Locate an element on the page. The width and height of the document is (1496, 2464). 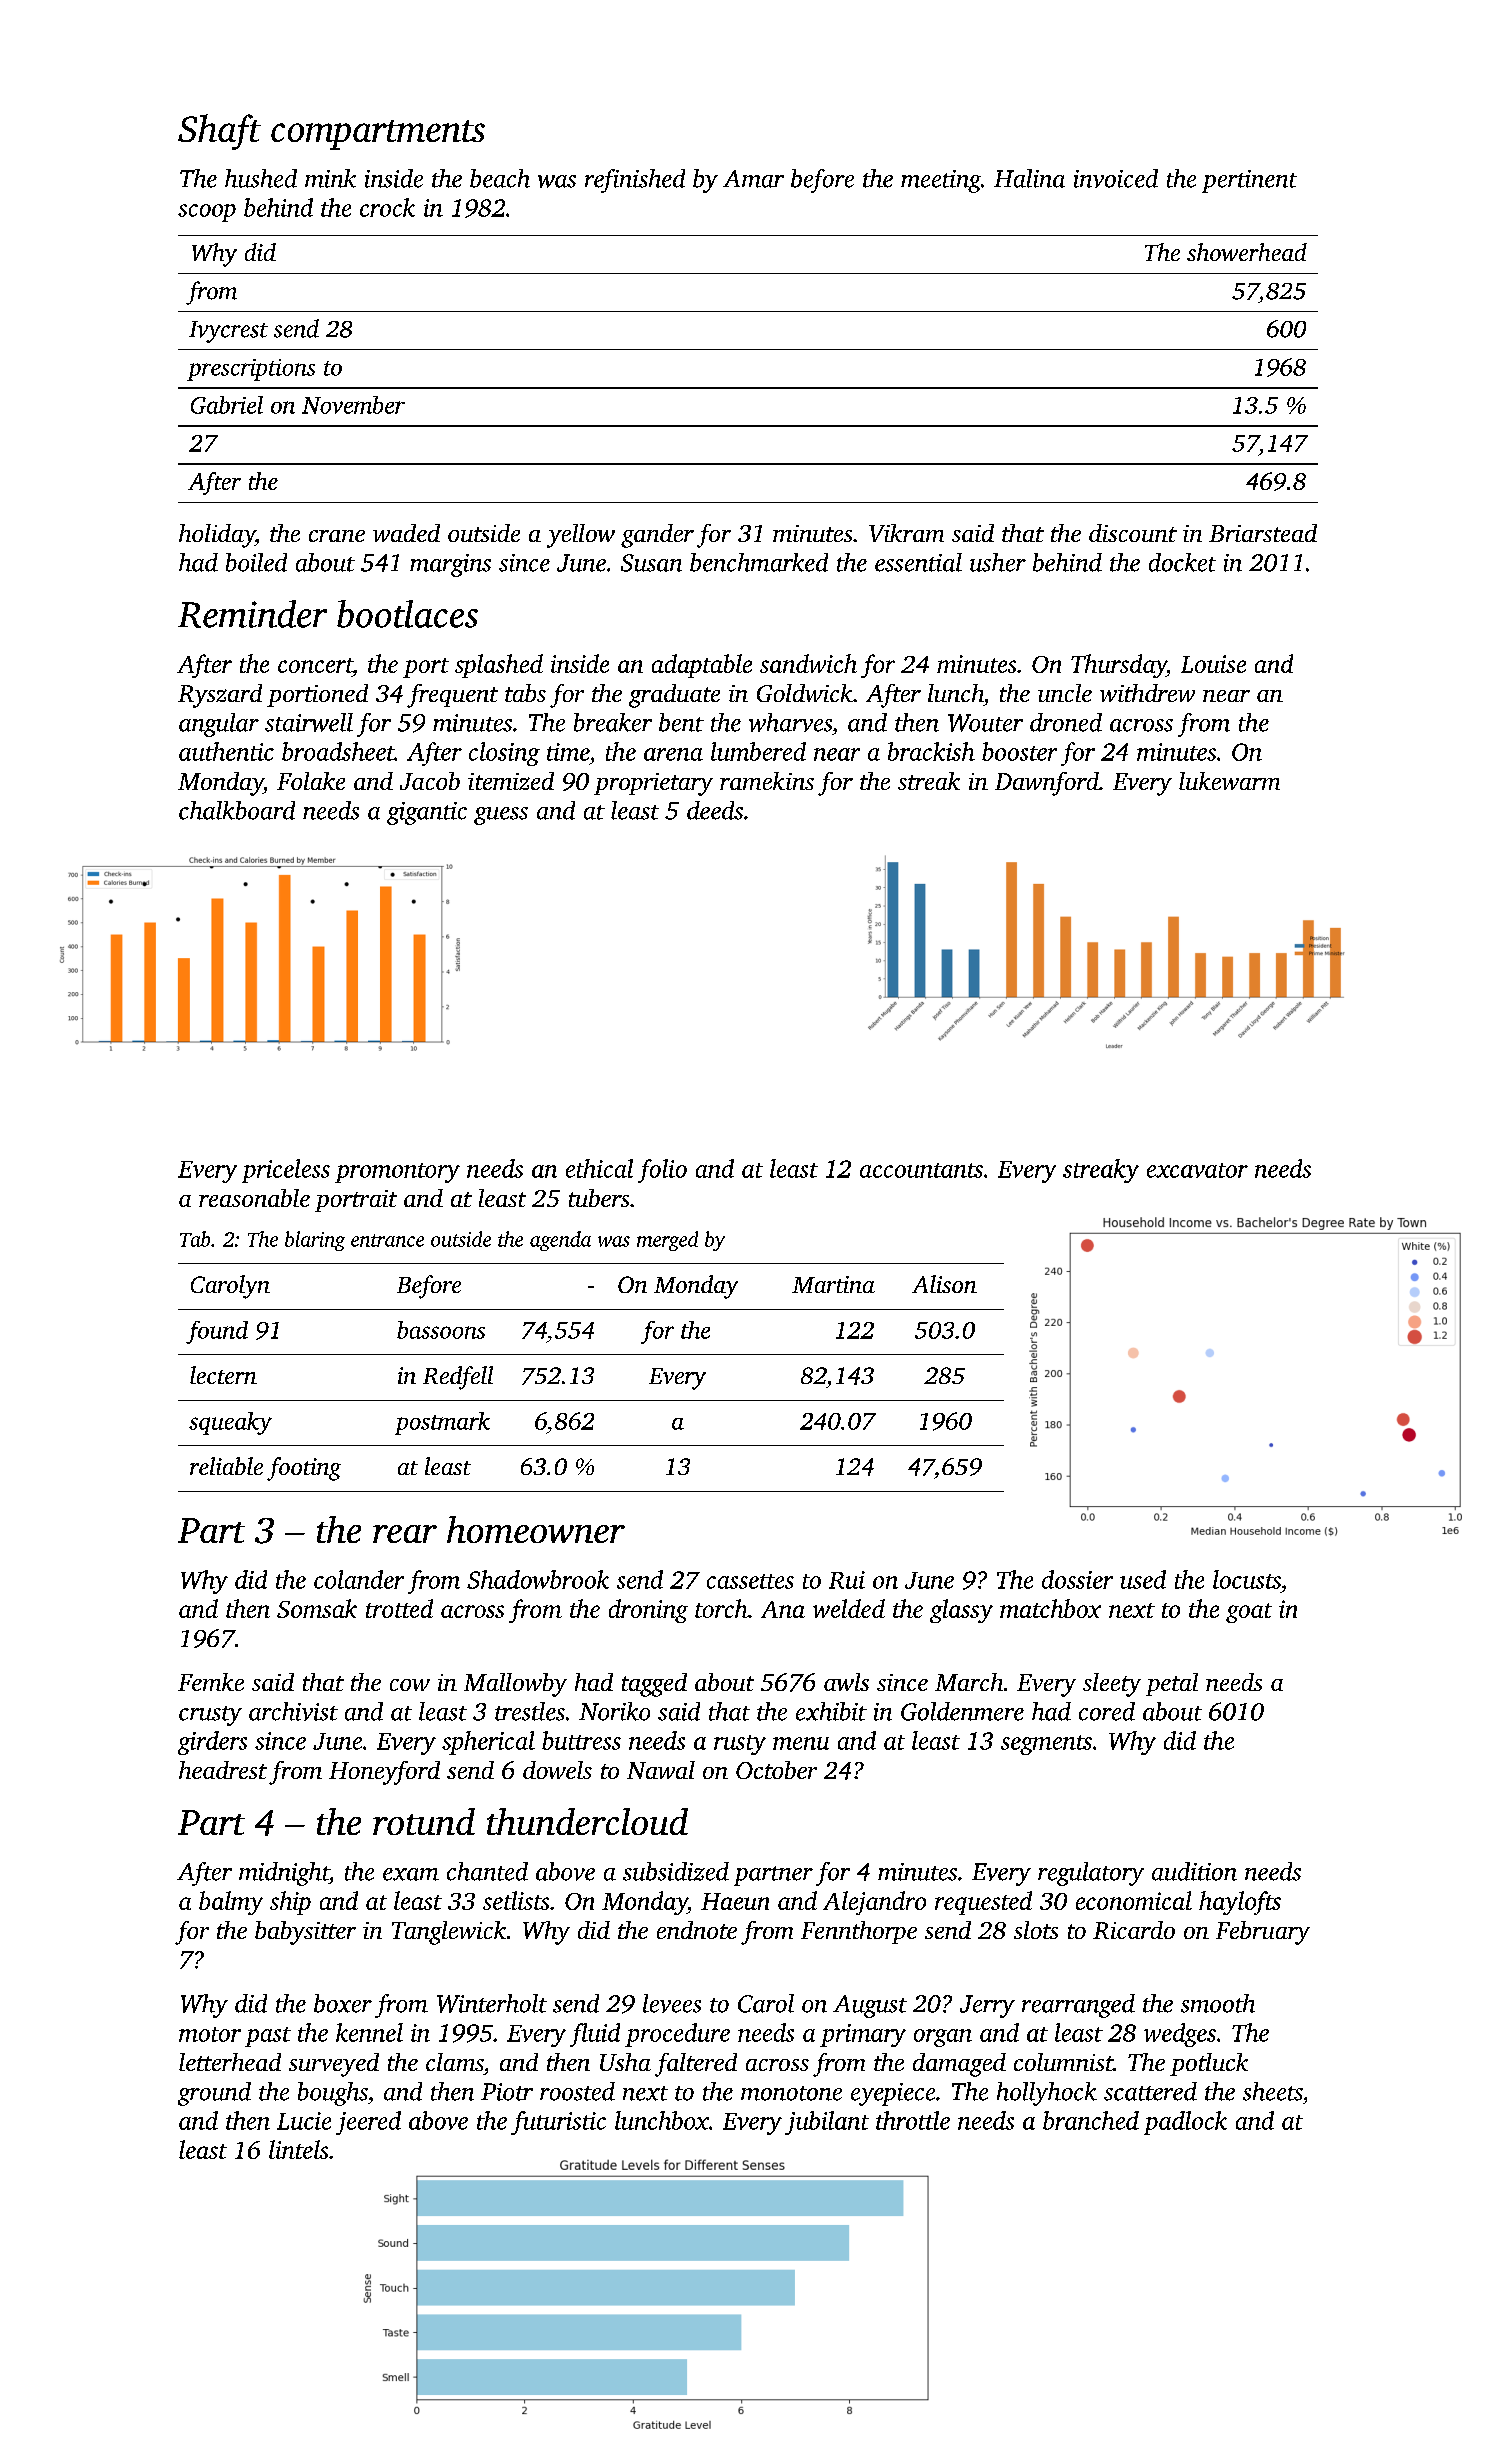
proprietary is located at coordinates (653, 784).
